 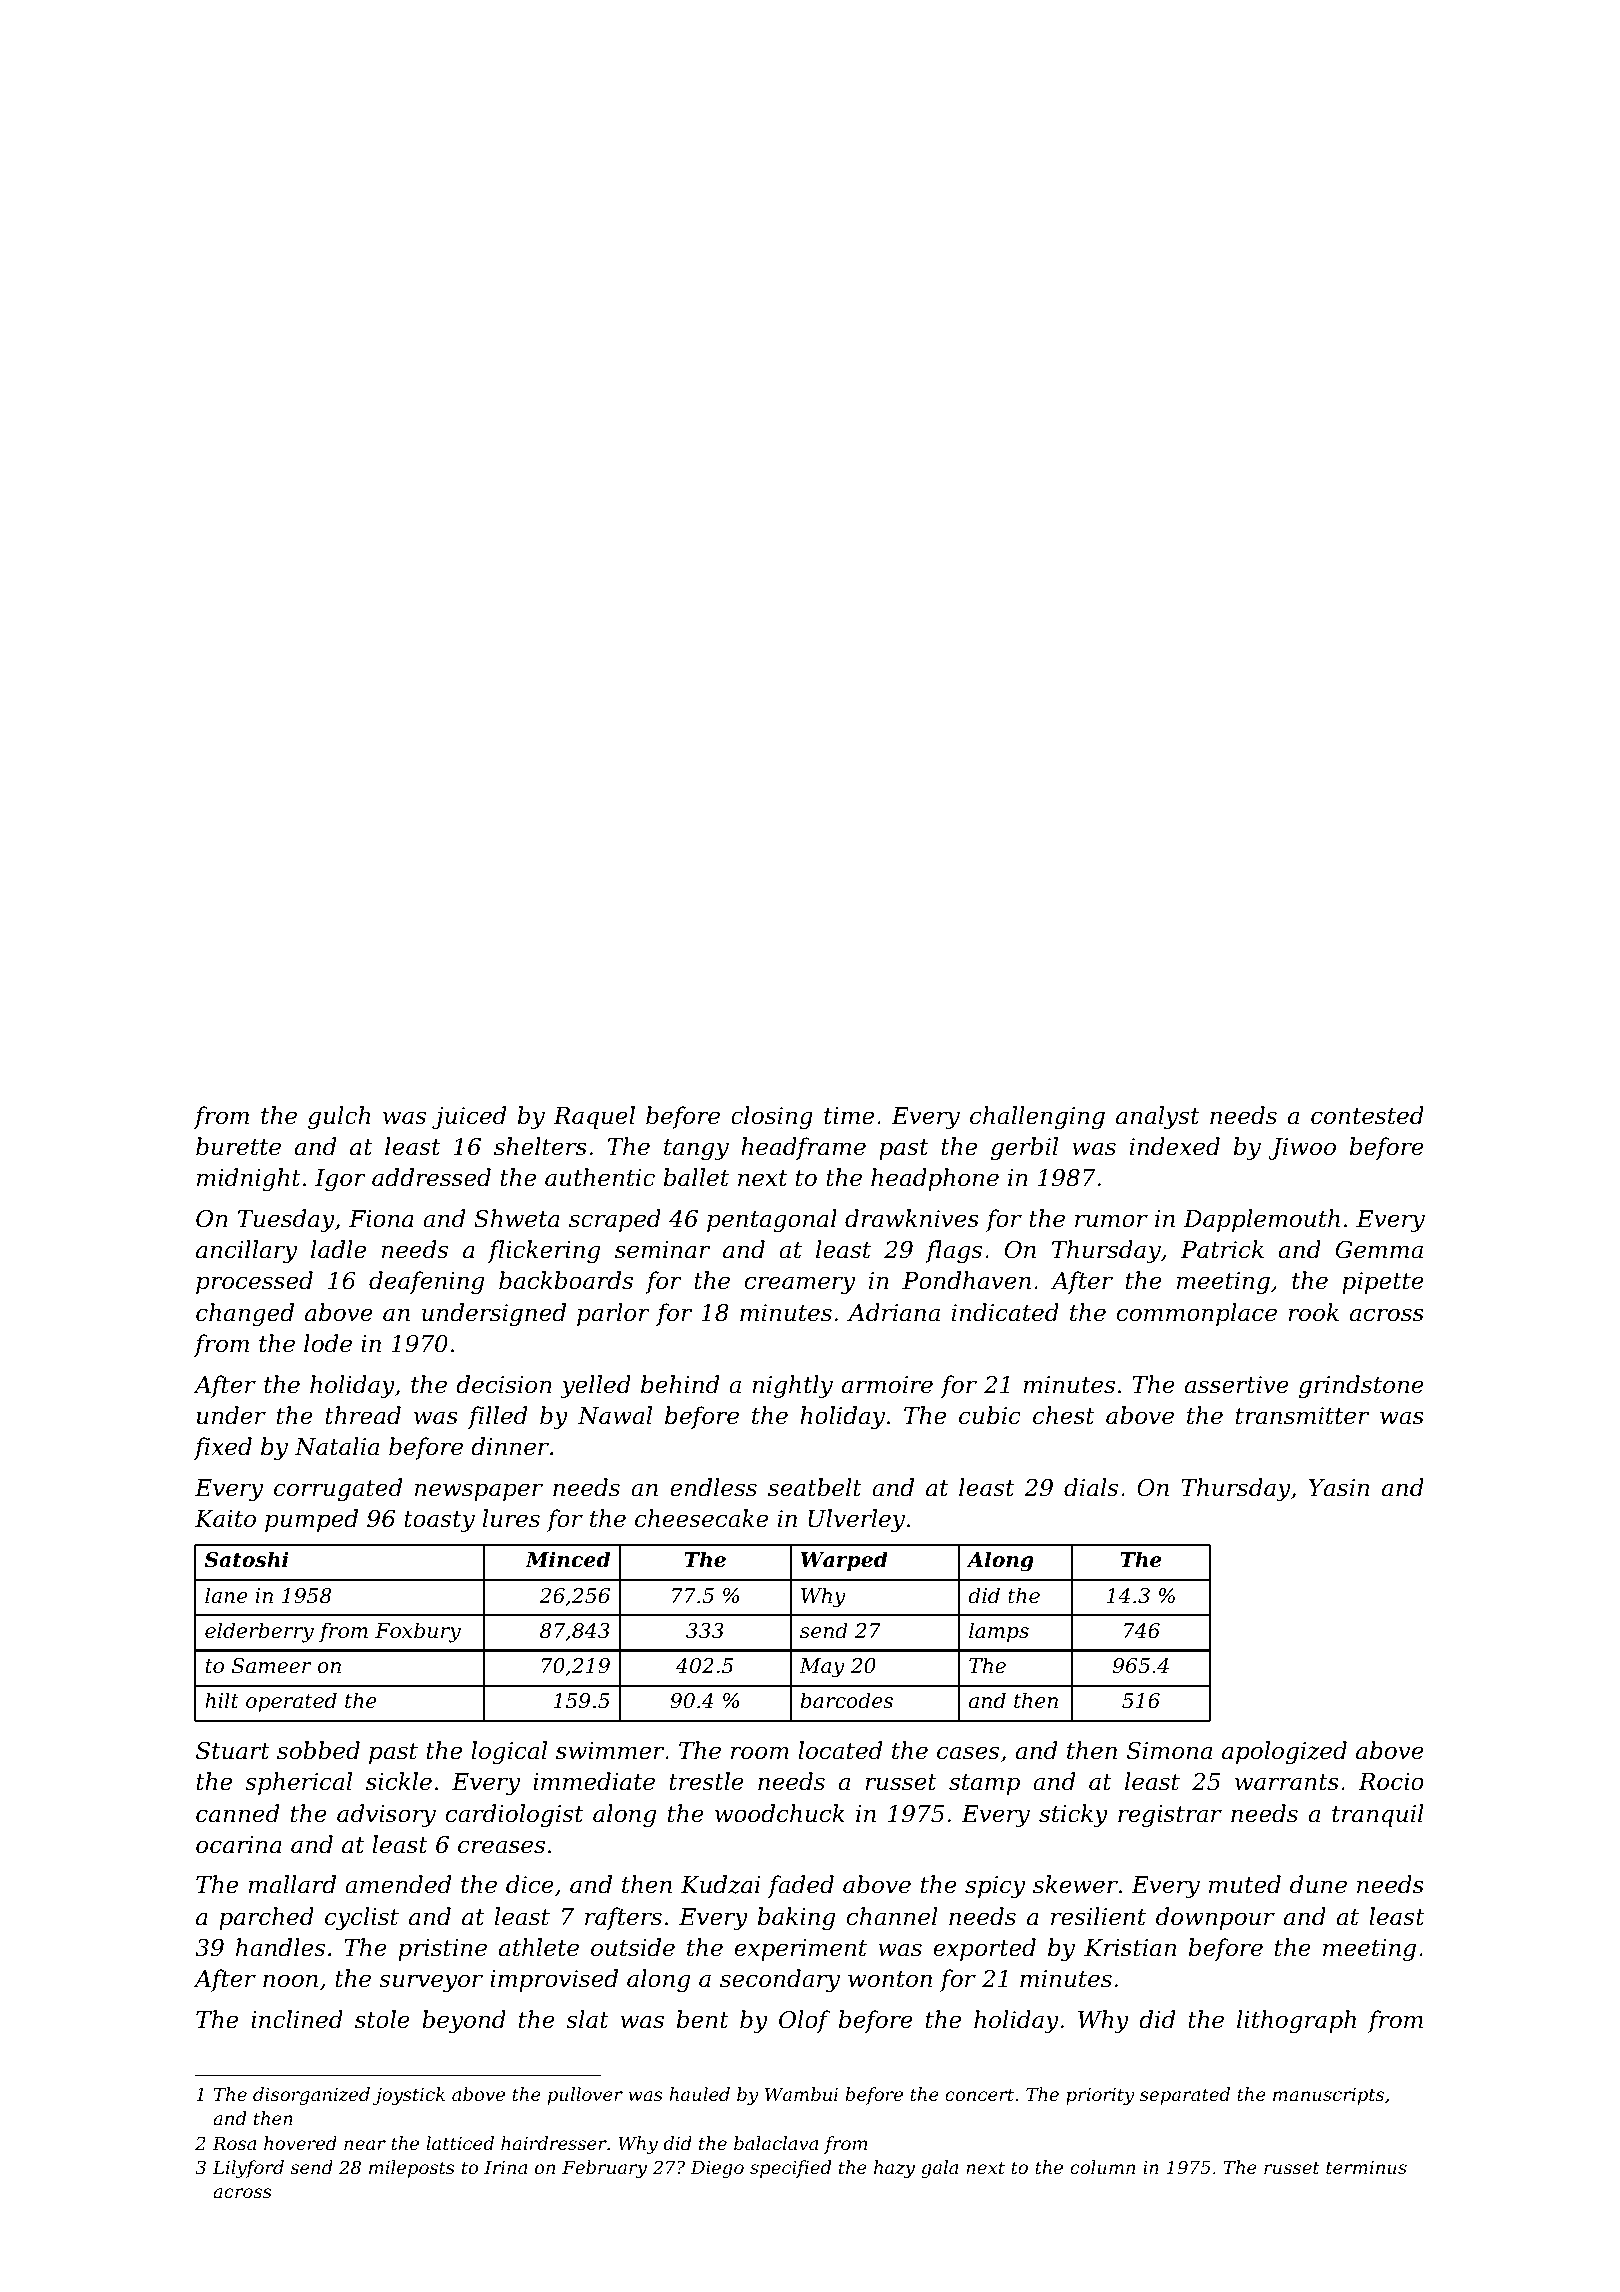 I want to click on behind, so click(x=680, y=1384).
